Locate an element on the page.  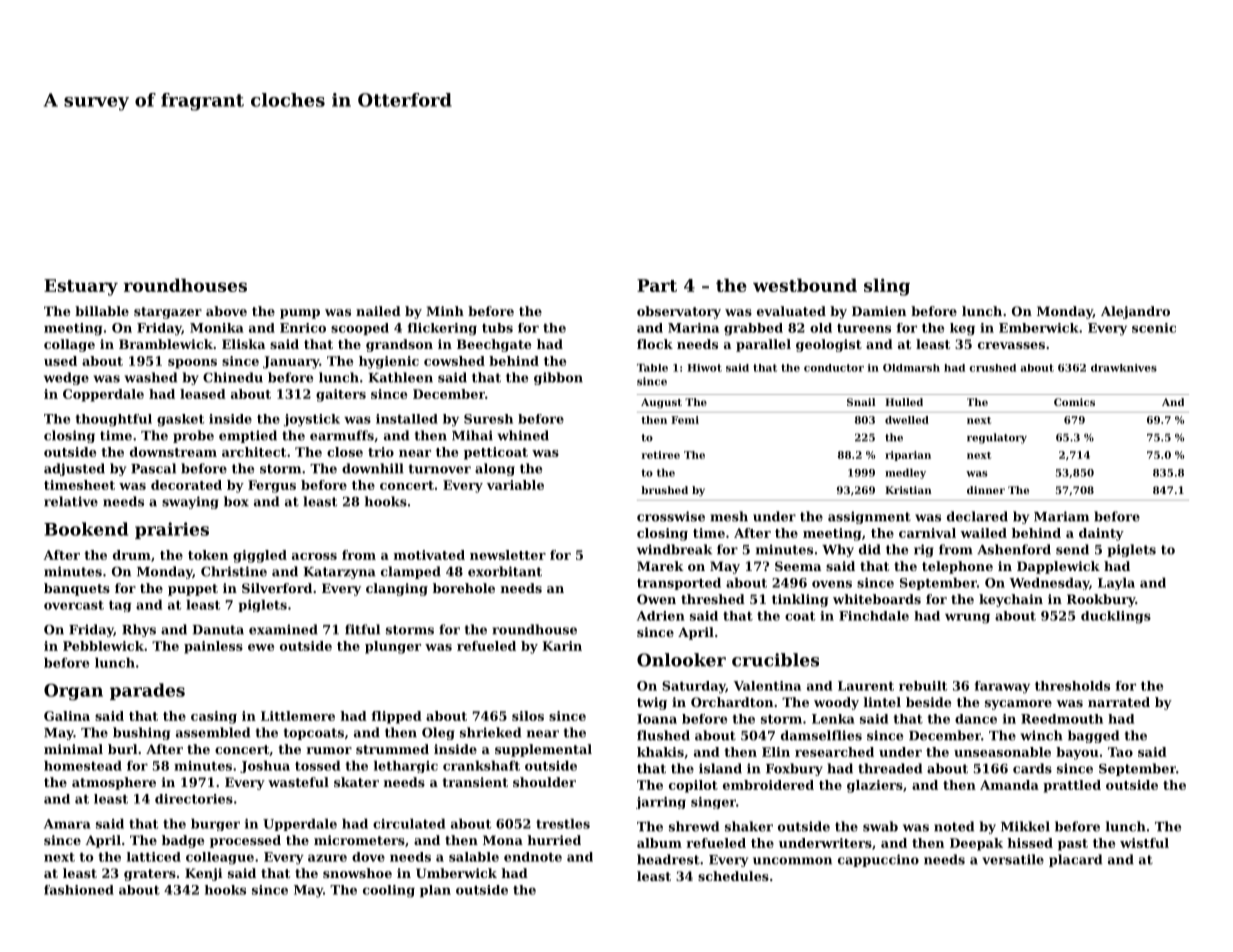
Reedmouth is located at coordinates (1062, 719).
